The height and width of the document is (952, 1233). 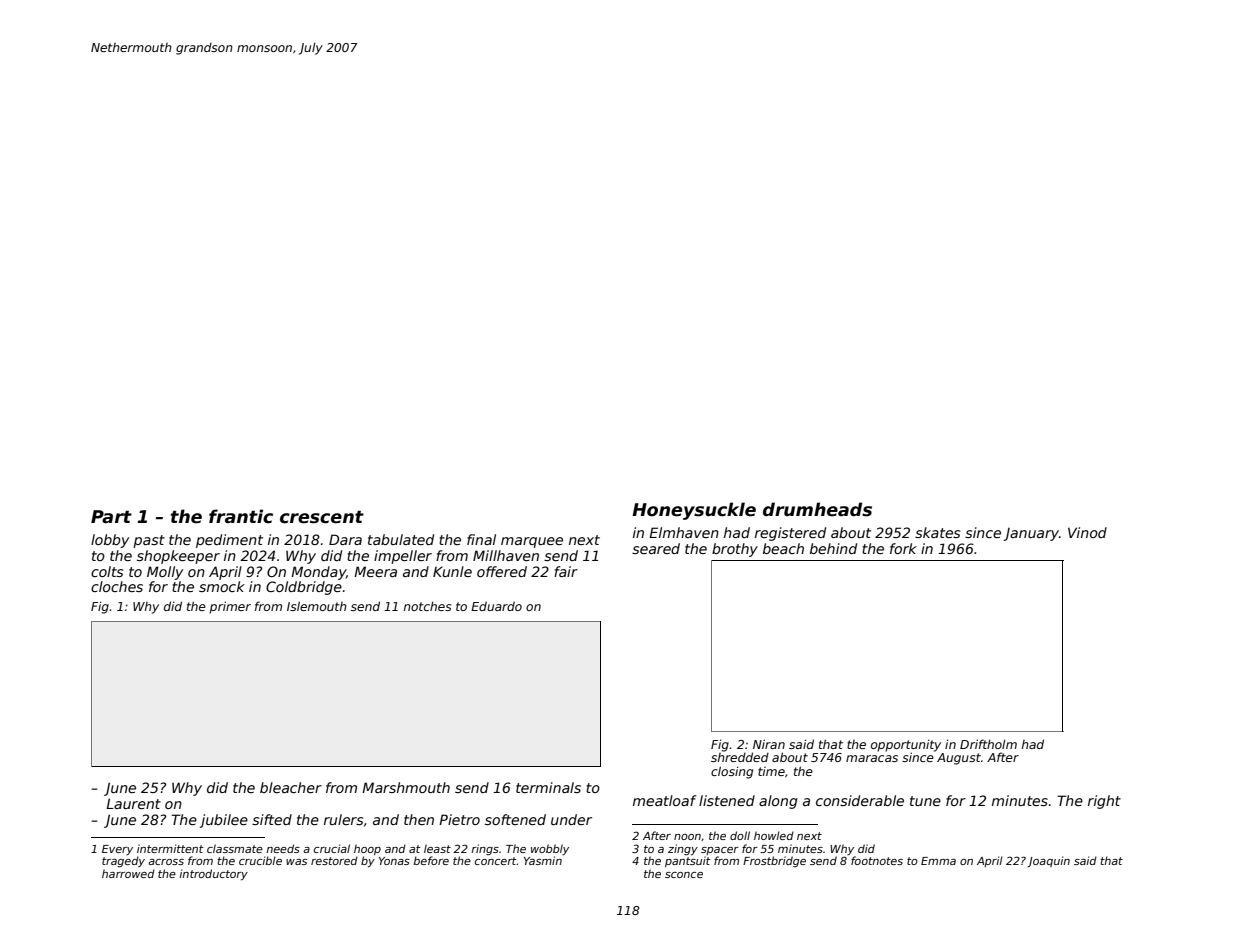 What do you see at coordinates (903, 548) in the document?
I see `fork` at bounding box center [903, 548].
